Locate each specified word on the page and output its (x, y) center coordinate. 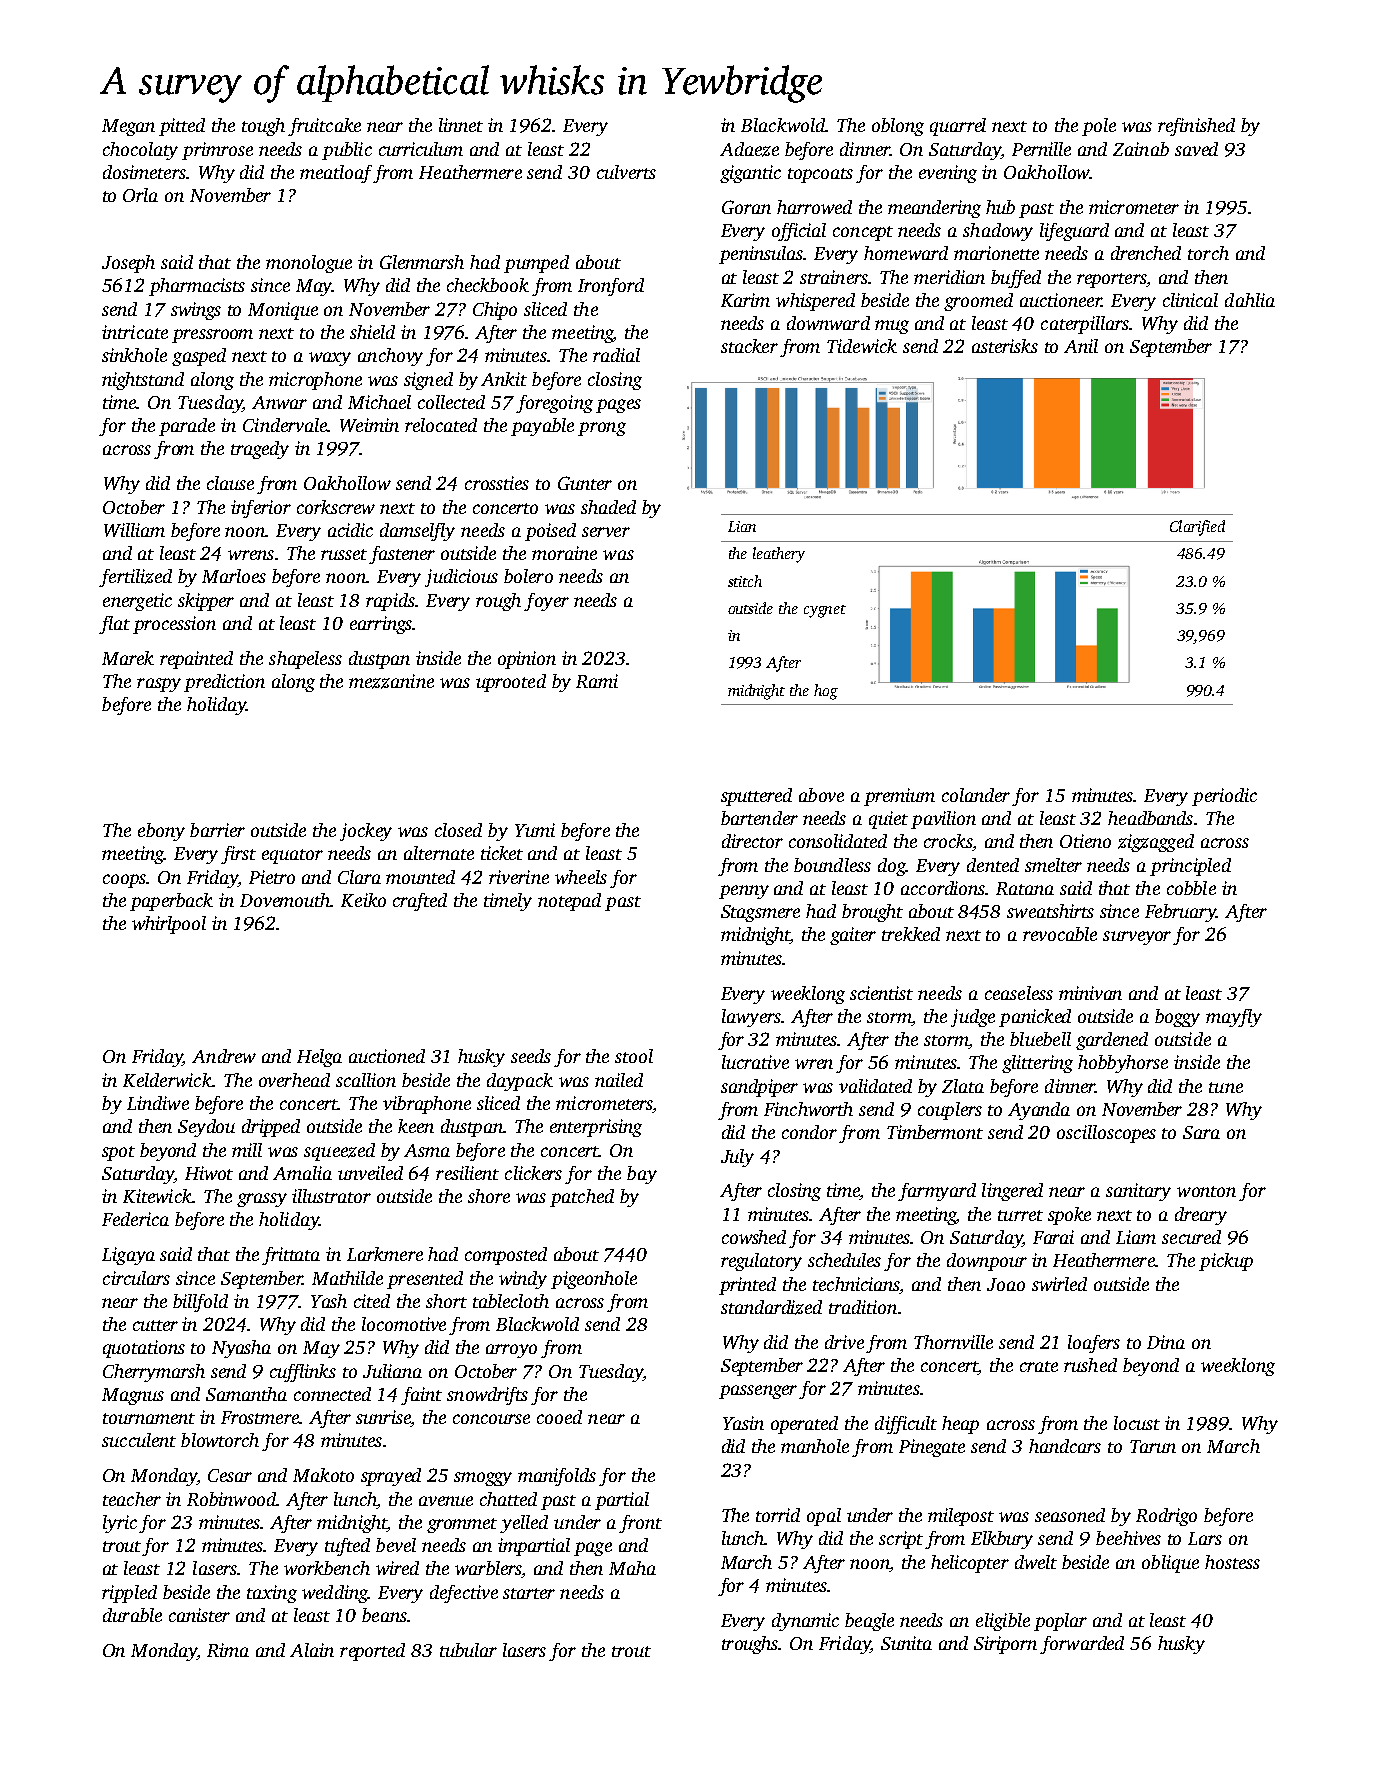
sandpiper (759, 1088)
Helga (319, 1058)
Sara (1201, 1132)
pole (1099, 127)
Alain (312, 1650)
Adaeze (749, 149)
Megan (128, 127)
